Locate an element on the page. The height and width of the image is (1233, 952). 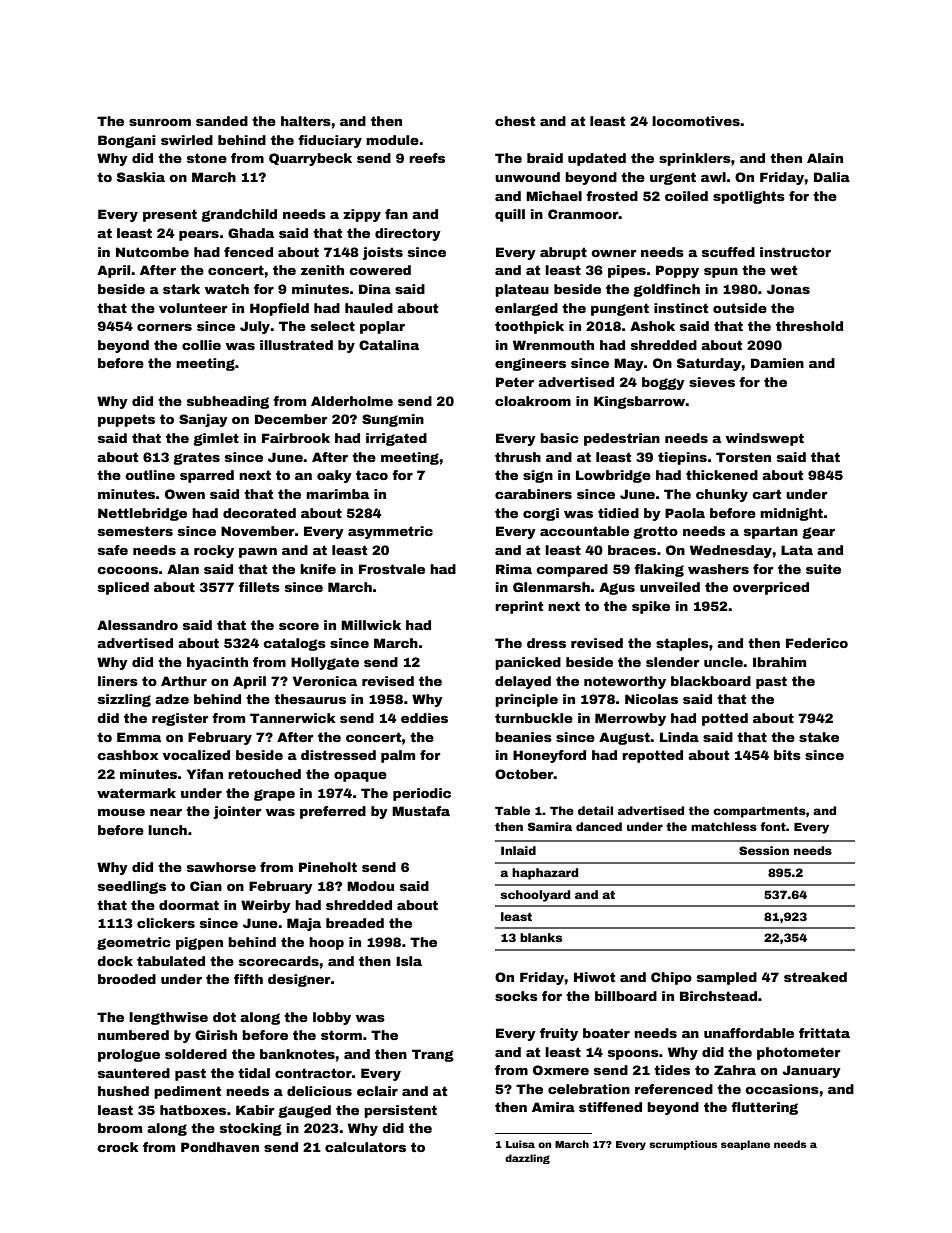
font is located at coordinates (773, 826).
